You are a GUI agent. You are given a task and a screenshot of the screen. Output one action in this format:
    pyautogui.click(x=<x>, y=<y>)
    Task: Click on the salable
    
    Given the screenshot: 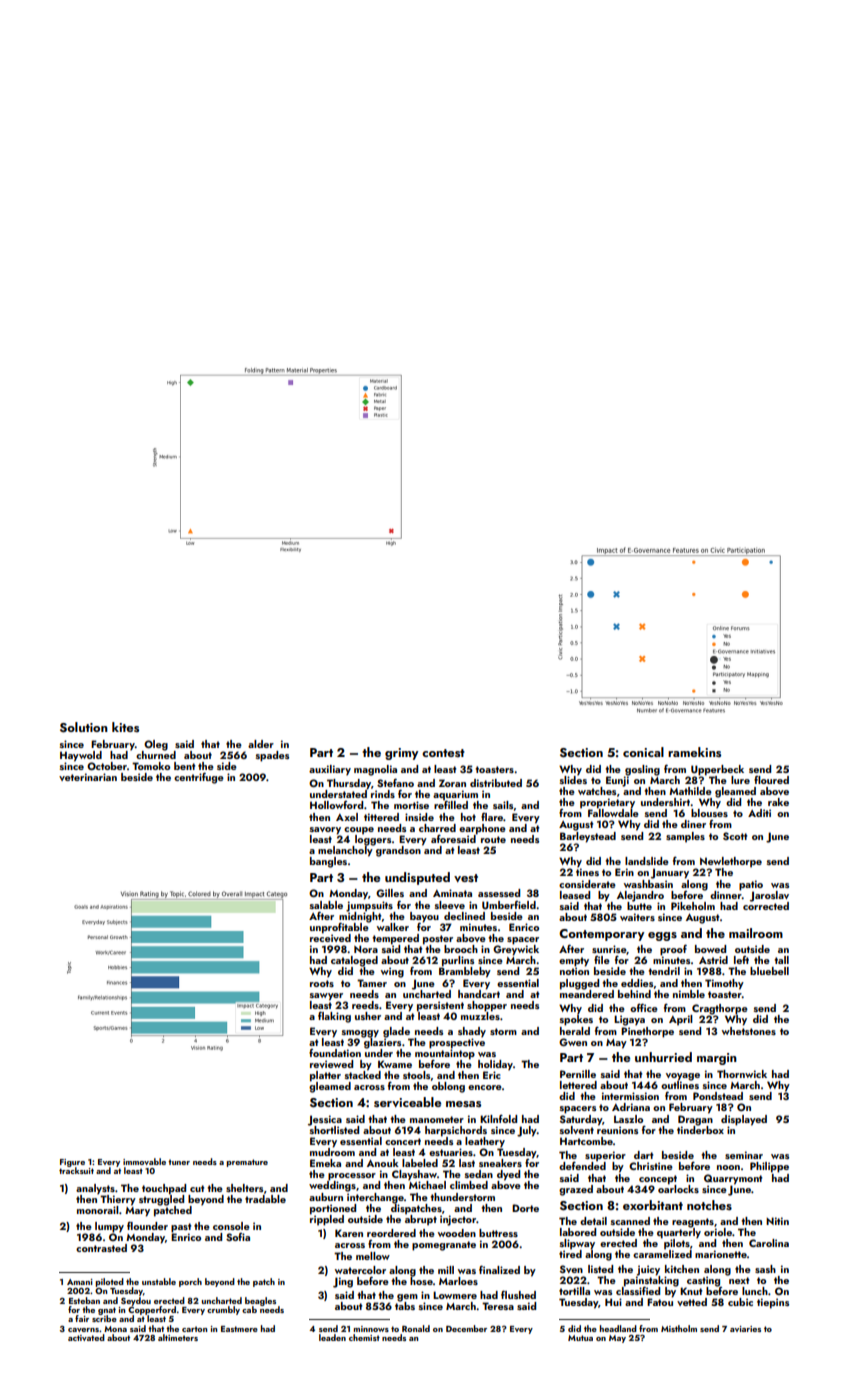 What is the action you would take?
    pyautogui.click(x=326, y=905)
